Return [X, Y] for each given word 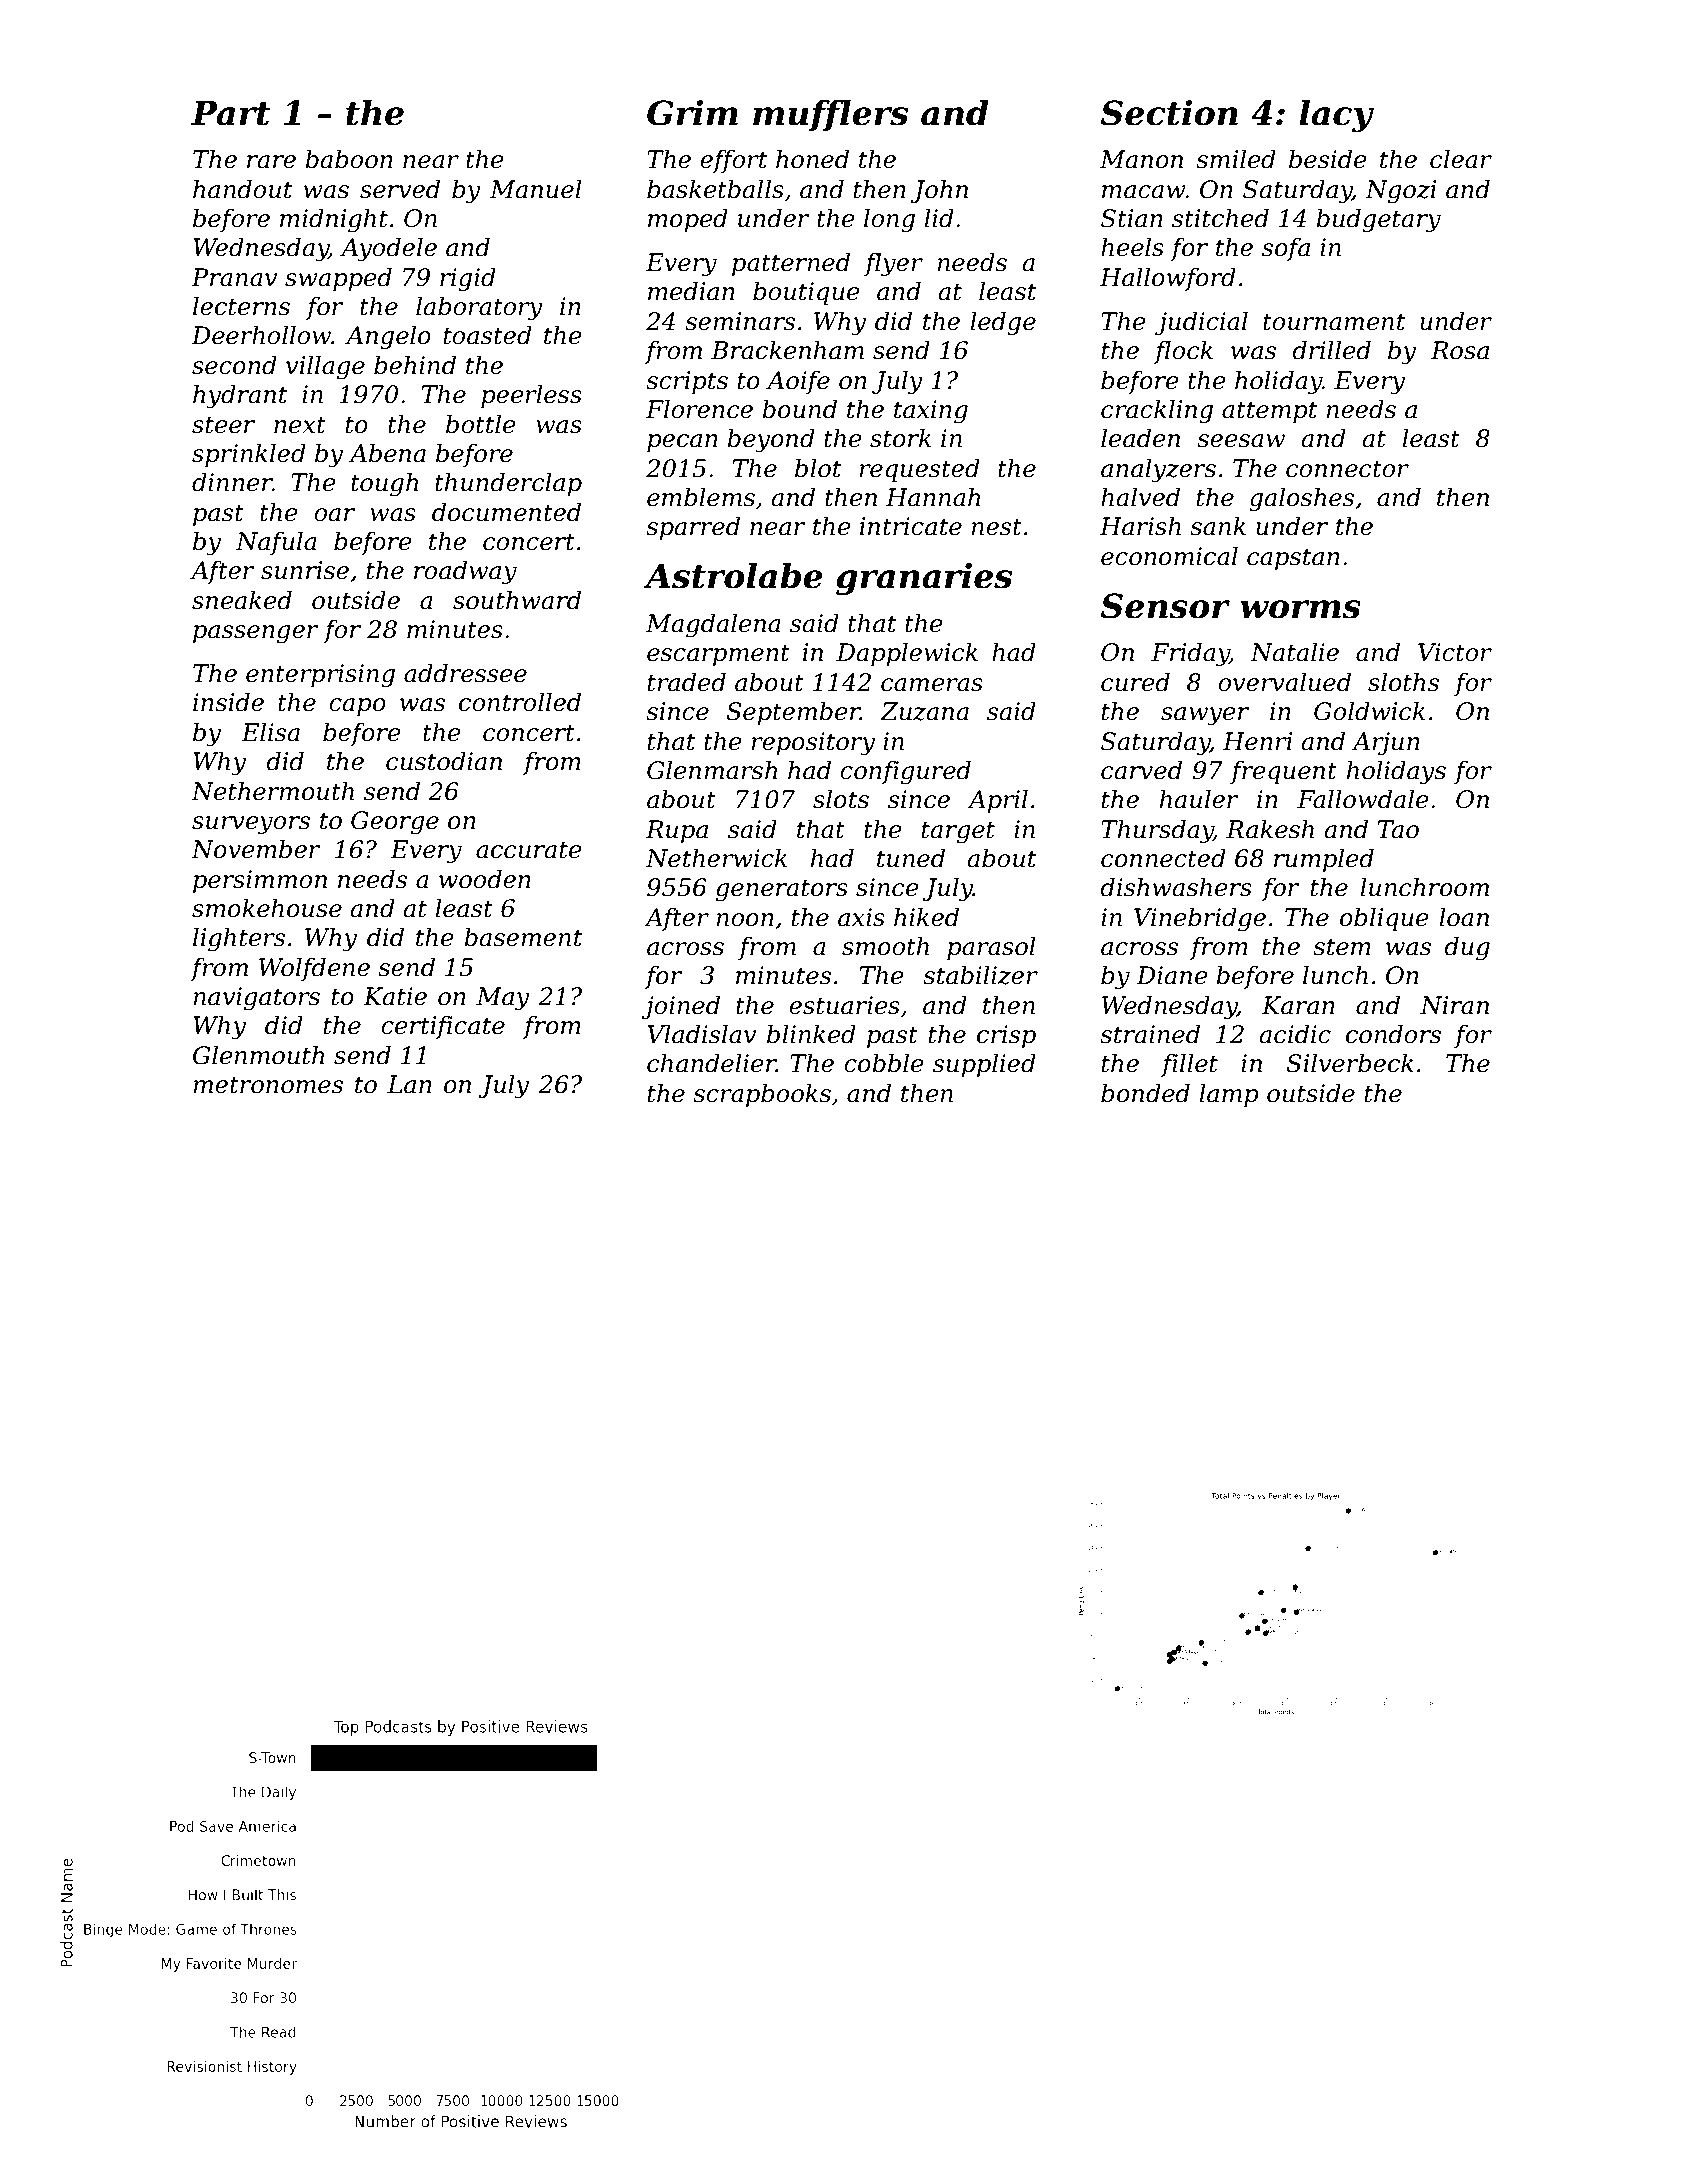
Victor [1455, 652]
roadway [465, 572]
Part [230, 113]
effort [733, 161]
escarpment [718, 655]
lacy [1336, 116]
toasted [487, 335]
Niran [1454, 1005]
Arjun [1386, 744]
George [395, 823]
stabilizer [980, 975]
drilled [1331, 350]
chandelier [711, 1063]
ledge [1003, 323]
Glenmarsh [712, 770]
